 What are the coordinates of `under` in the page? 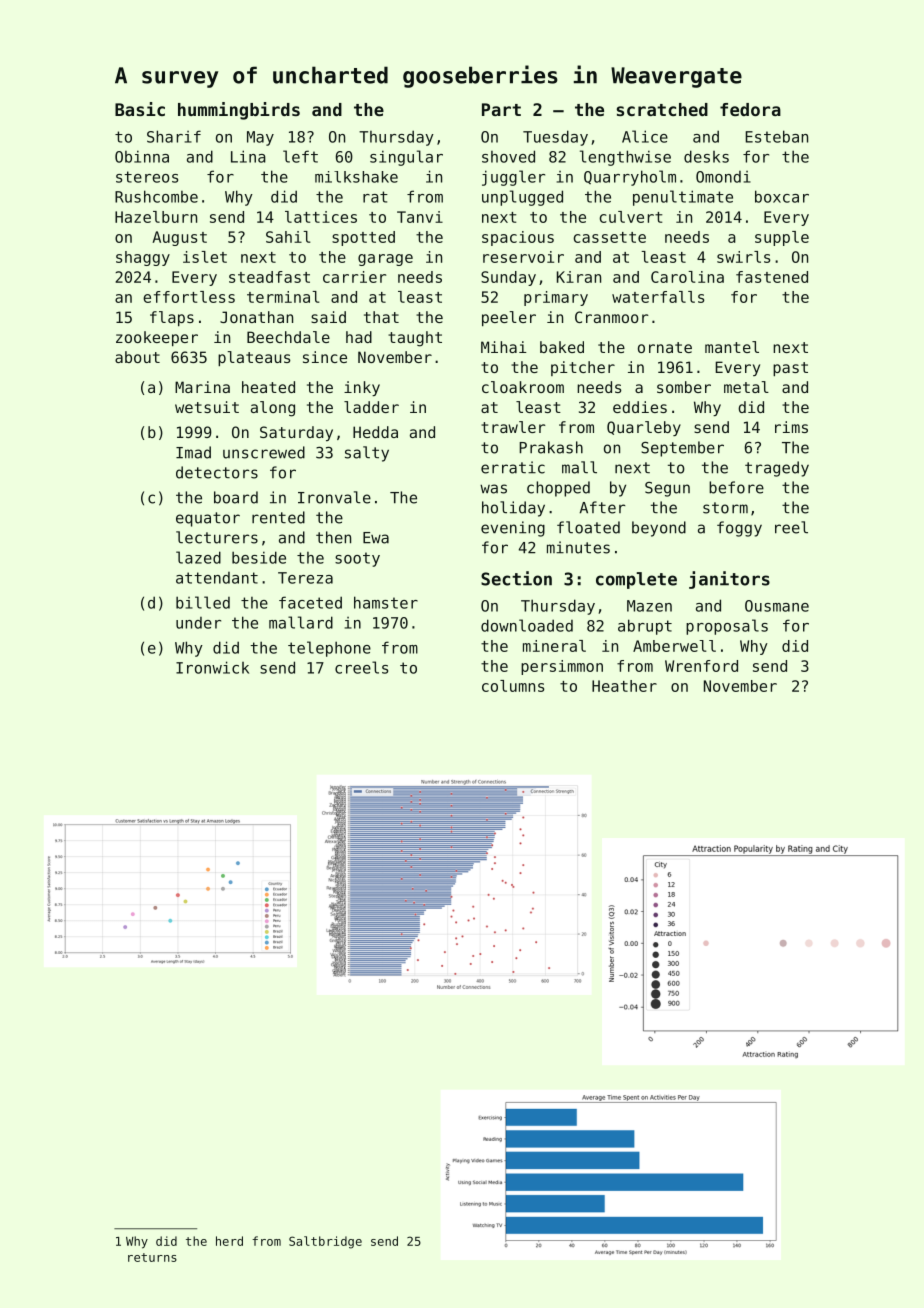 It's located at (198, 623).
